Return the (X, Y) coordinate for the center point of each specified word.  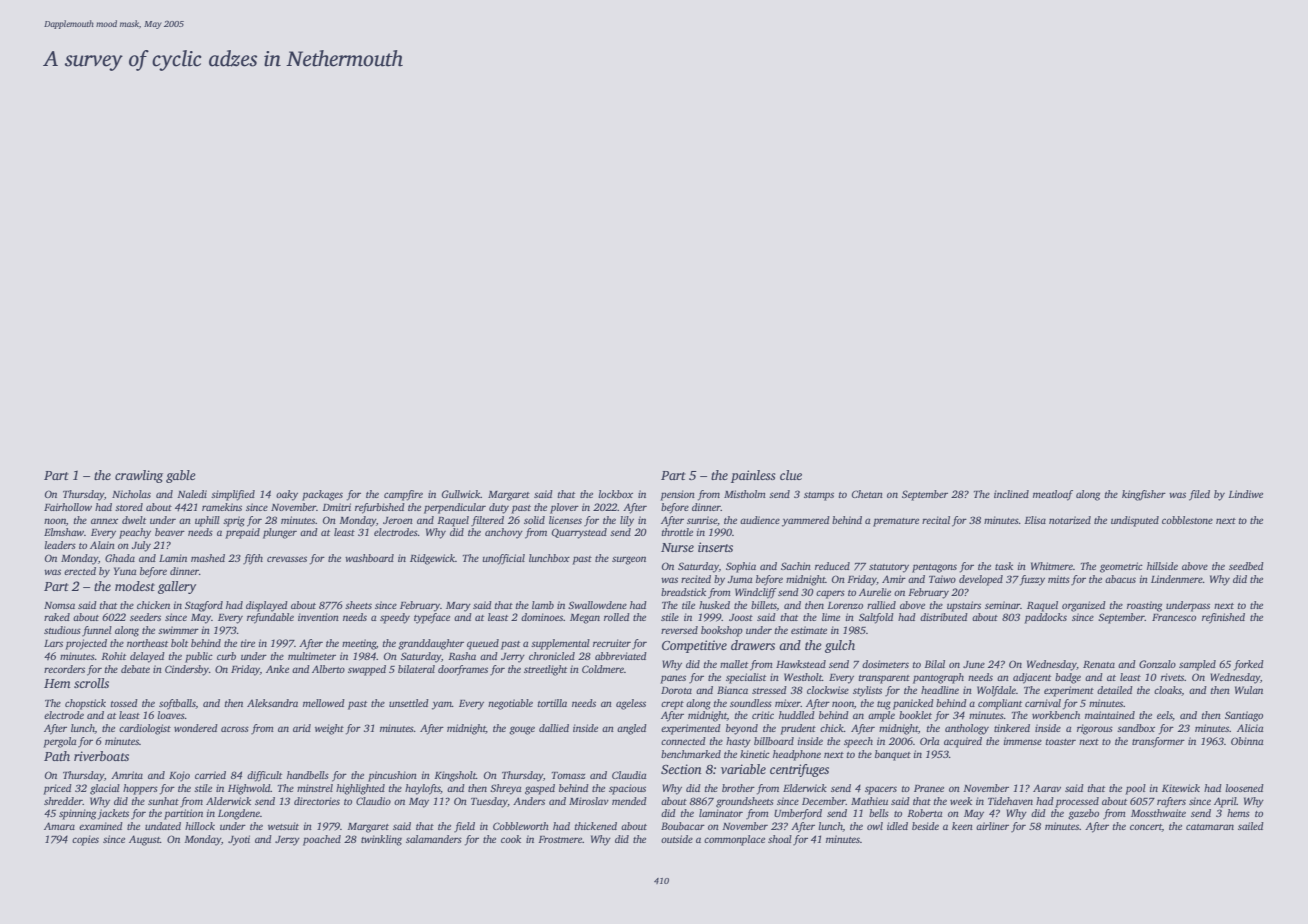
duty (499, 508)
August (144, 840)
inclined (1011, 494)
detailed (1115, 690)
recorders (64, 669)
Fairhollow (68, 507)
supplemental (560, 644)
